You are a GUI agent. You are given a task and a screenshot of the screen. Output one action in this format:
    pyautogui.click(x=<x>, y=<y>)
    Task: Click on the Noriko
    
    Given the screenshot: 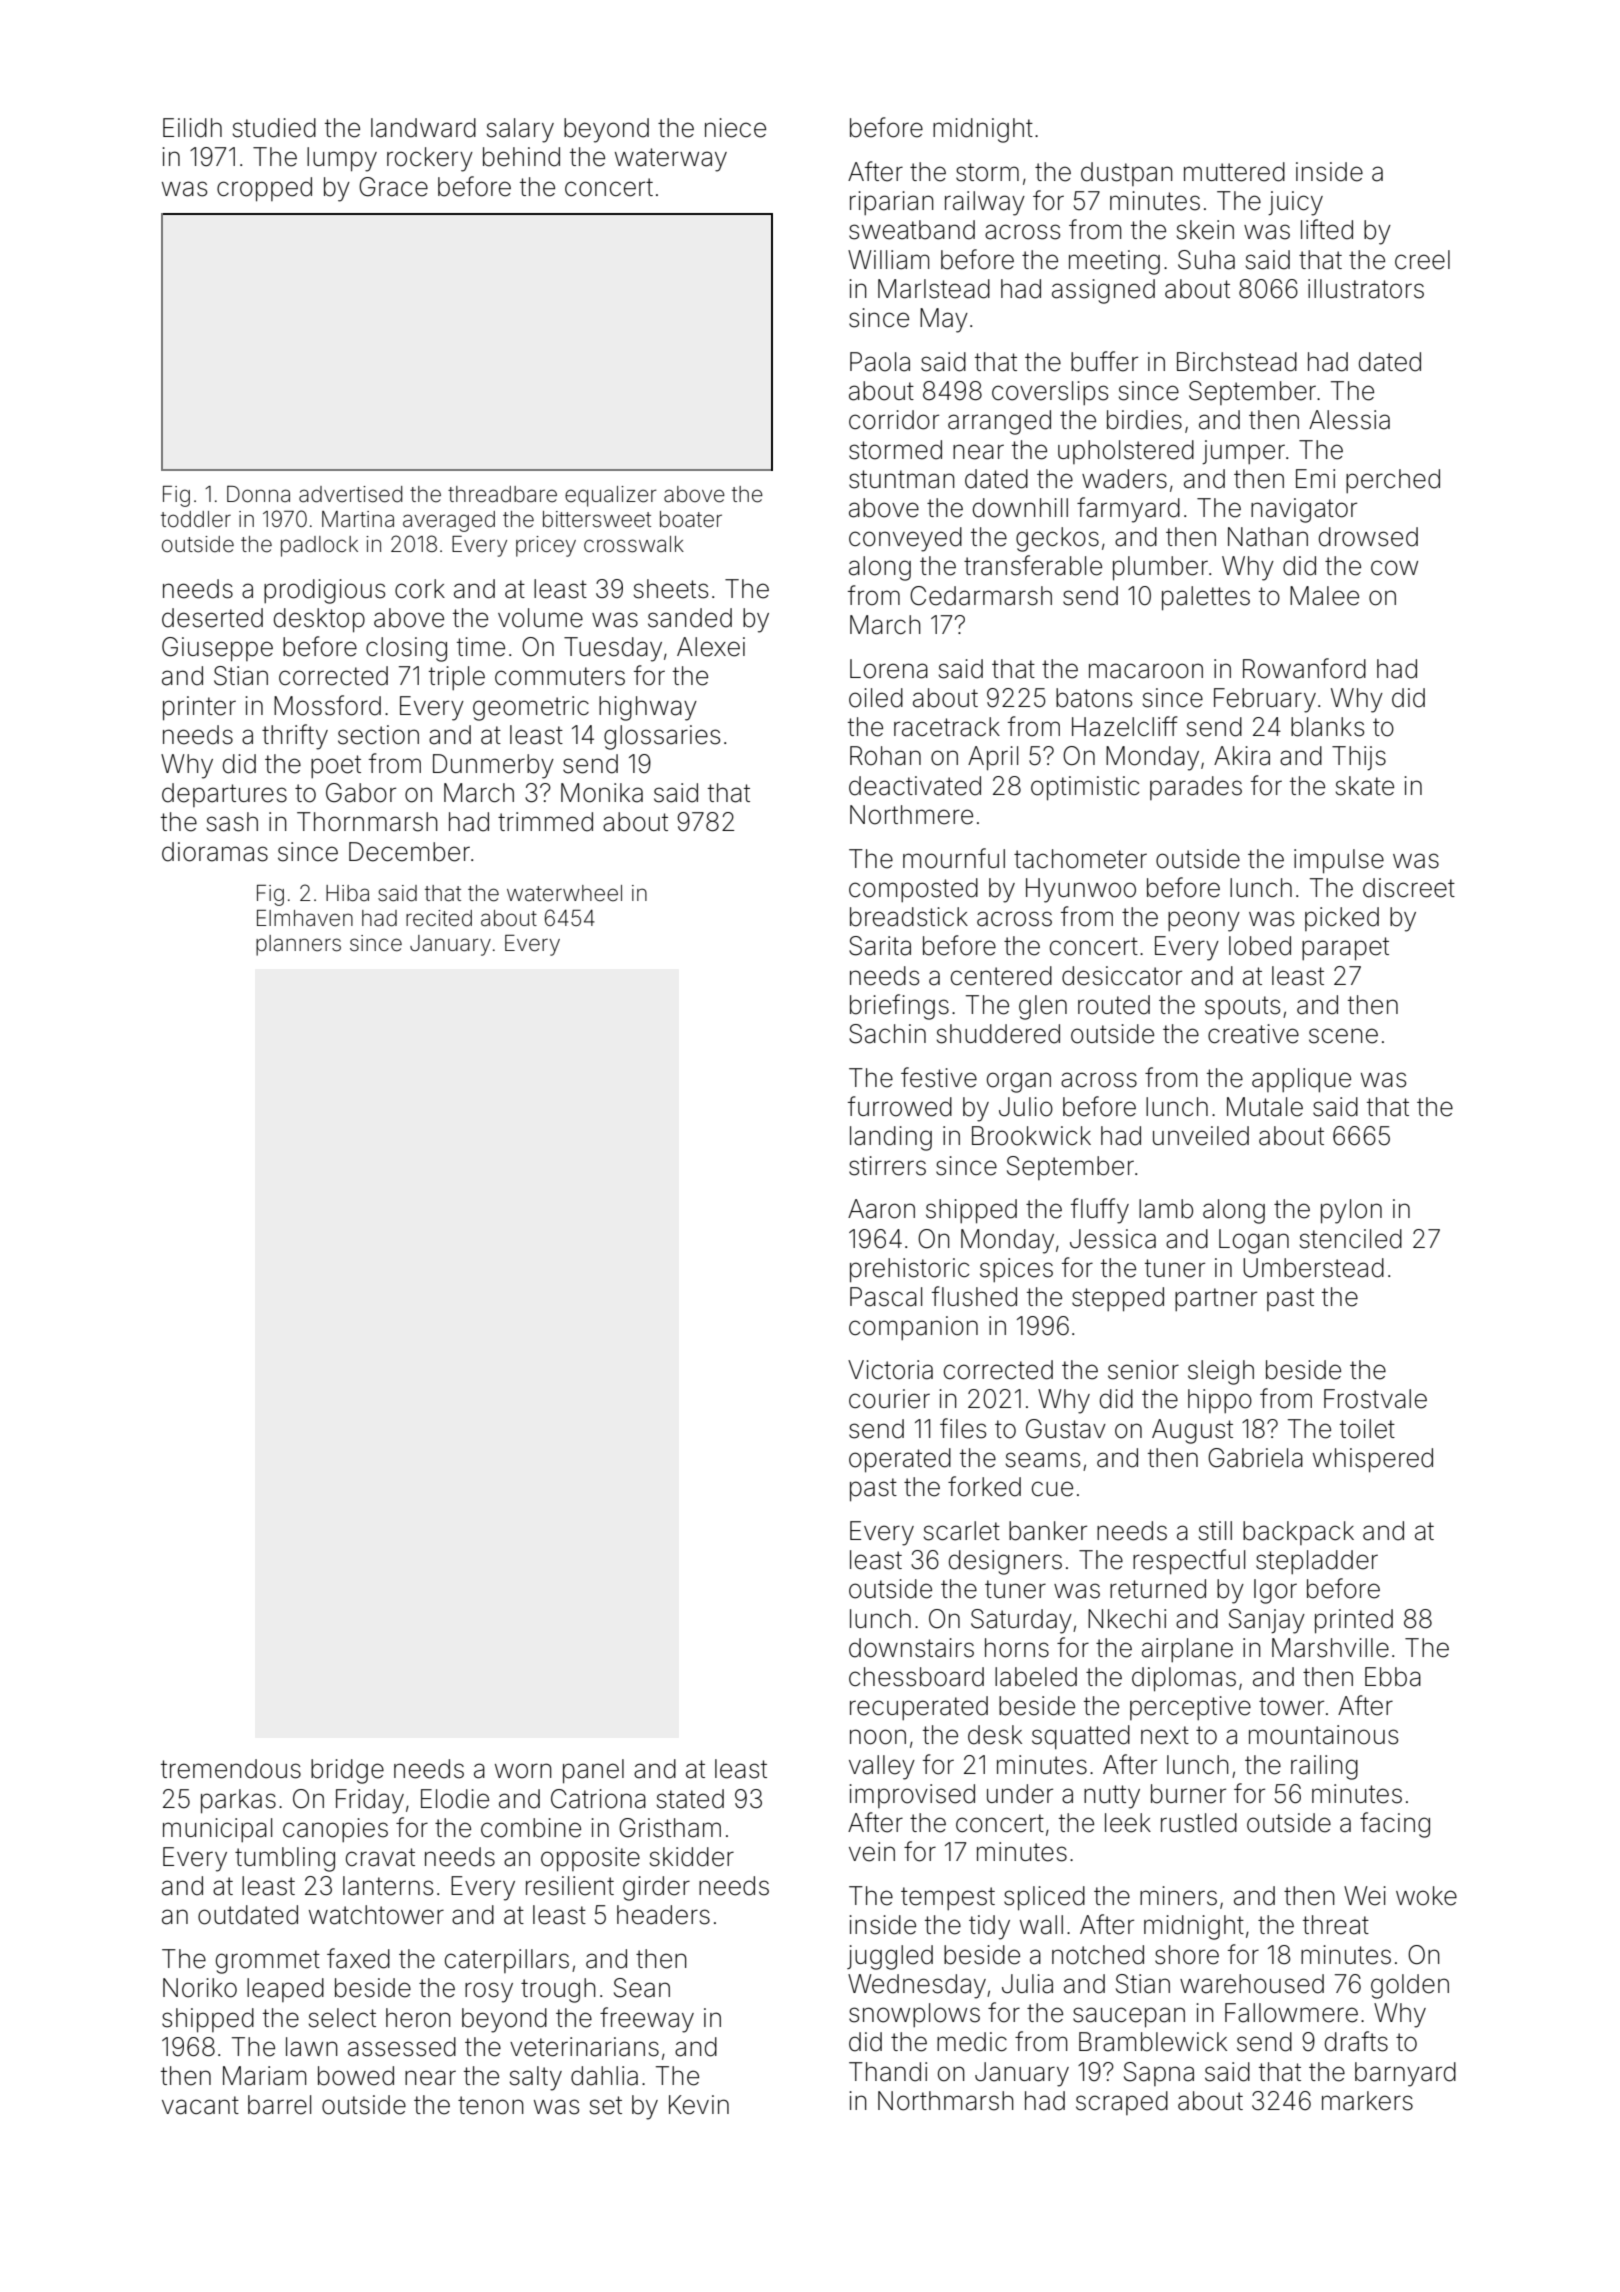 What is the action you would take?
    pyautogui.click(x=200, y=1988)
